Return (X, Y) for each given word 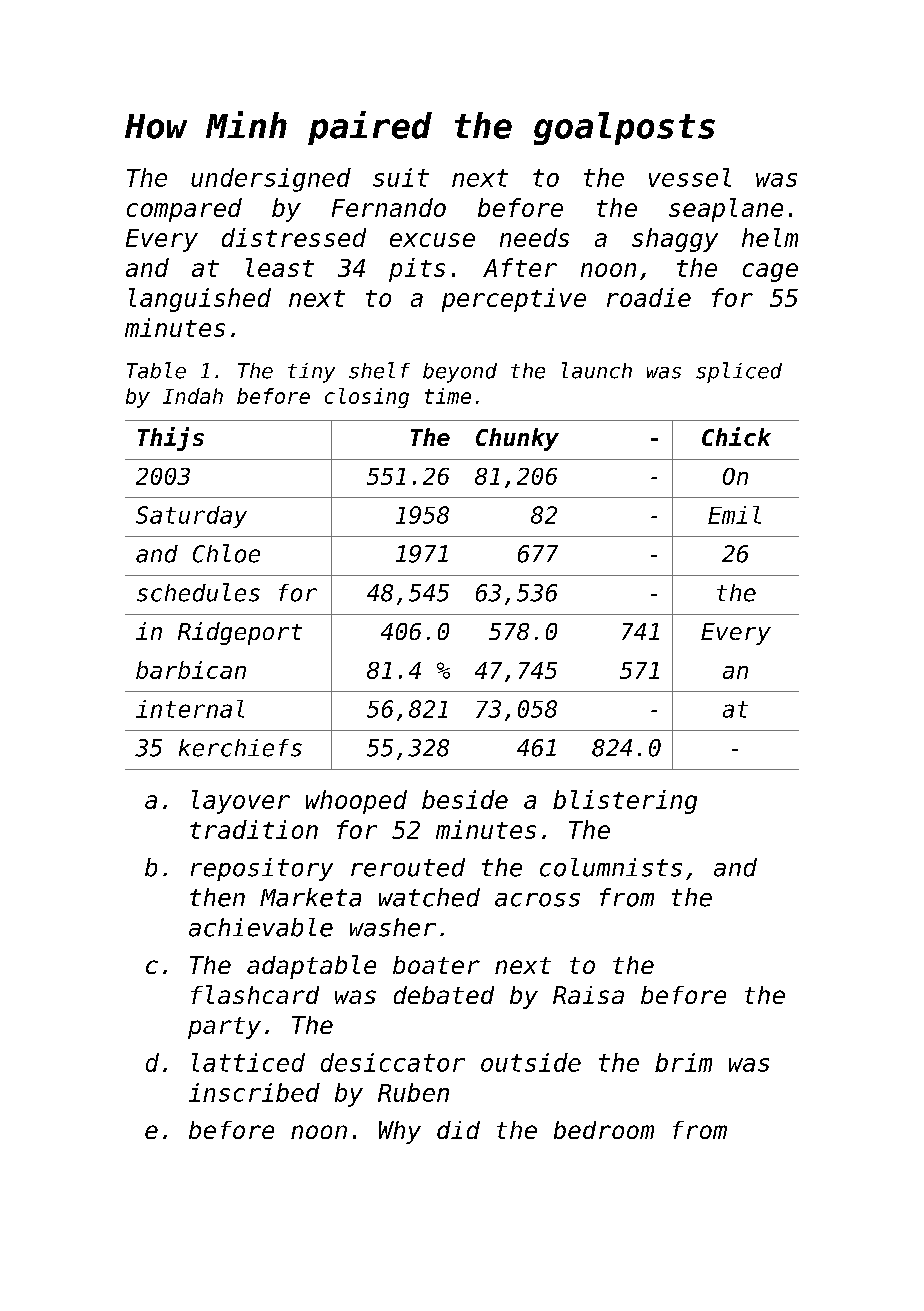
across (537, 900)
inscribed (254, 1092)
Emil (734, 515)
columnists (611, 867)
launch (597, 370)
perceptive (514, 300)
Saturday (191, 517)
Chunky (517, 439)
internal (190, 709)
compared (184, 210)
